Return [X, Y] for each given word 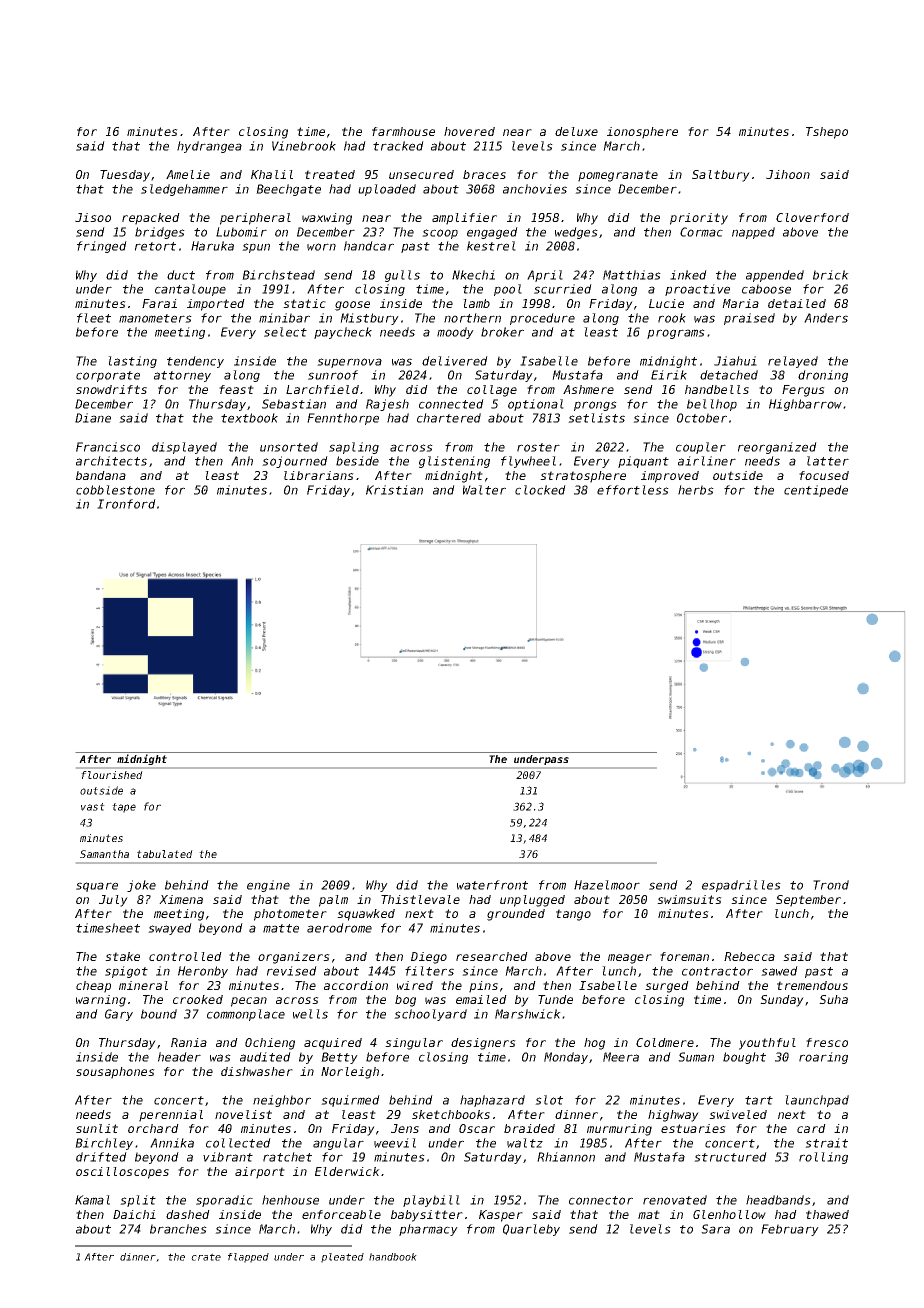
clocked [540, 490]
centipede [816, 491]
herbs [696, 490]
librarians [319, 475]
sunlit [97, 1128]
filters [429, 971]
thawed [827, 1214]
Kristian [394, 490]
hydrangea [209, 147]
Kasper [501, 1216]
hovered [469, 131]
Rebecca [749, 956]
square [97, 887]
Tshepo [827, 133]
